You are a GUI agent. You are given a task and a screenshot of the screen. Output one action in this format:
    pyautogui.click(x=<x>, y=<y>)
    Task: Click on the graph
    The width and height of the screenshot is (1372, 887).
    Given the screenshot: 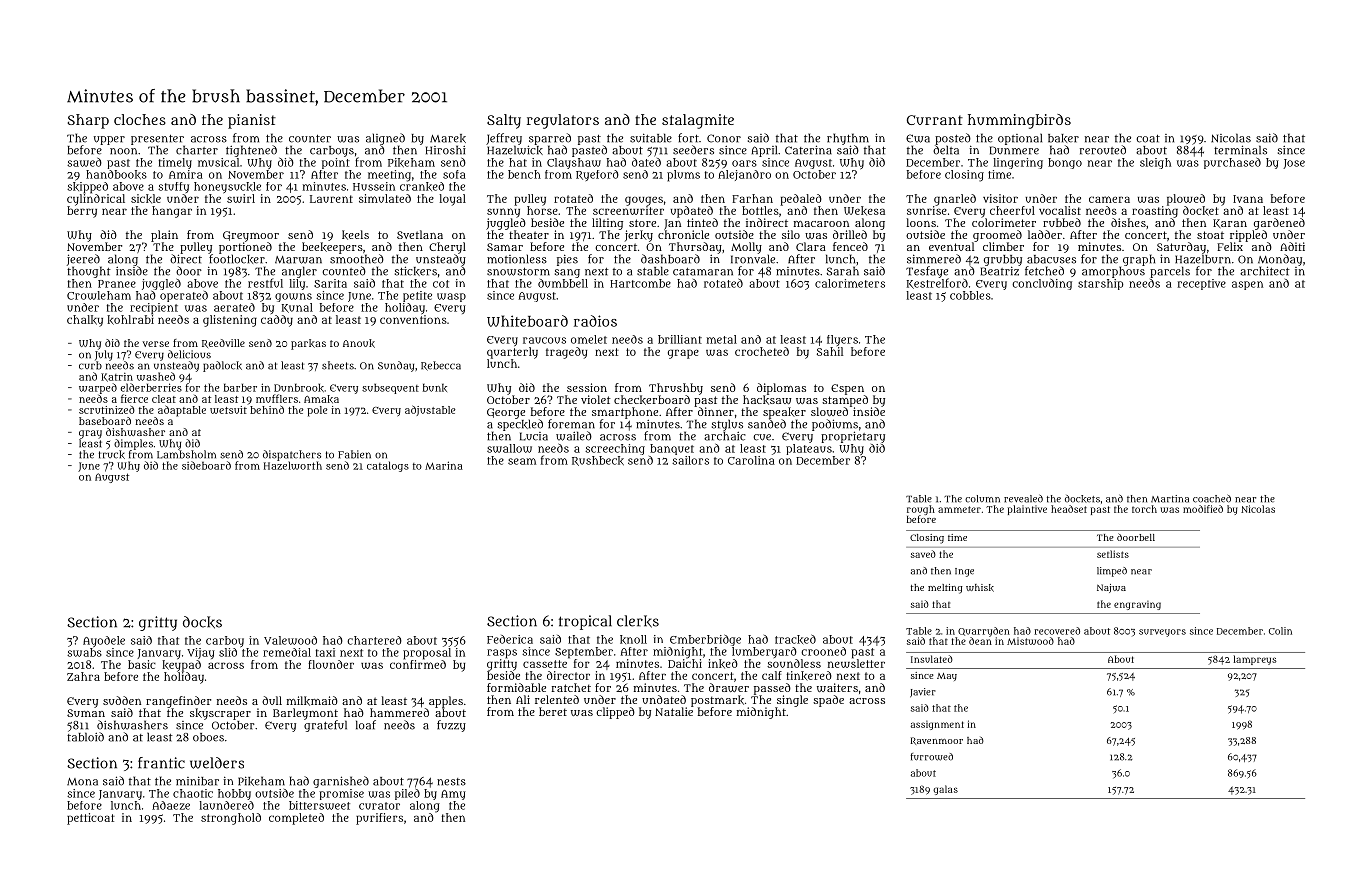 What is the action you would take?
    pyautogui.click(x=1139, y=260)
